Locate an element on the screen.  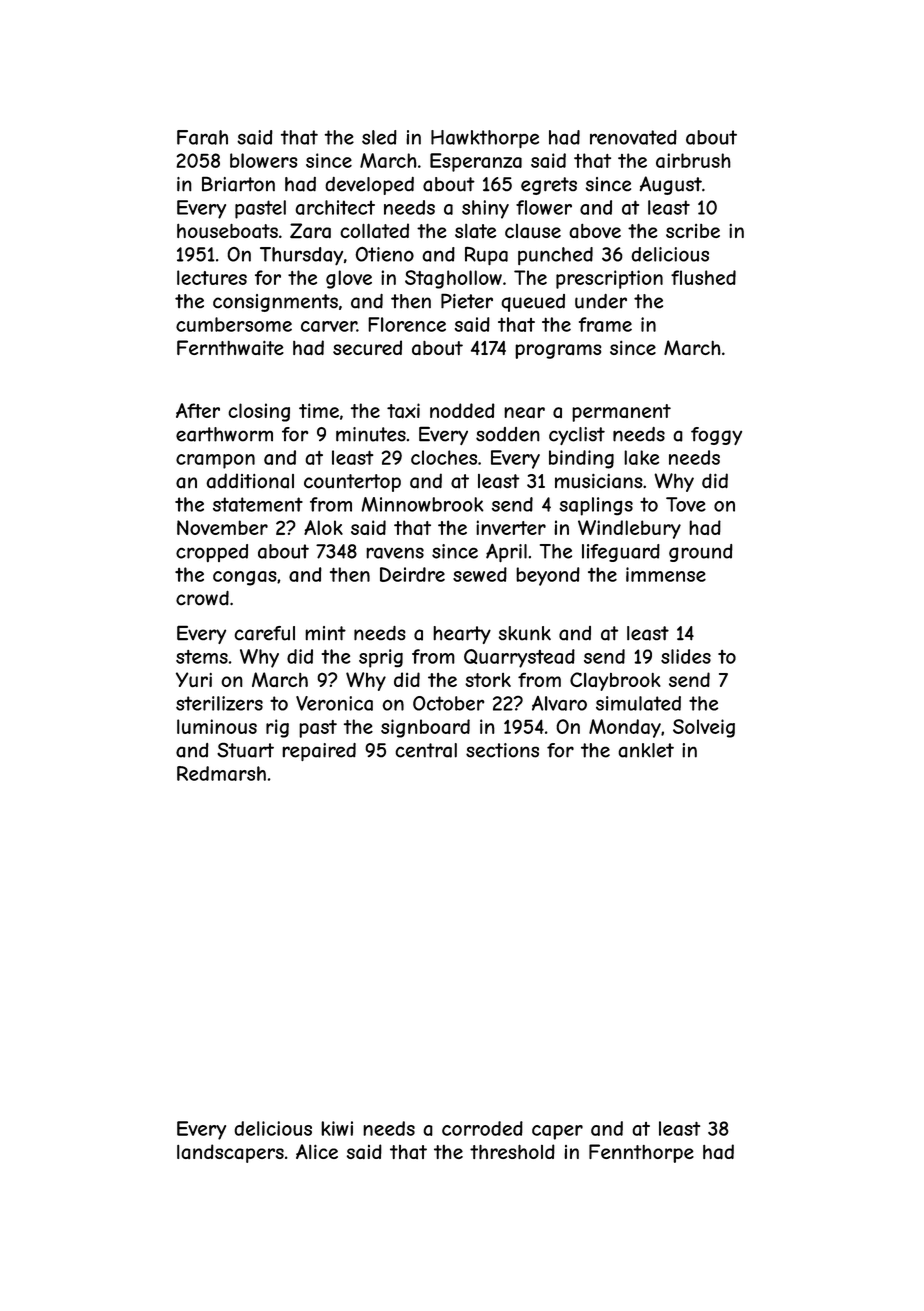
Hawkthorpe is located at coordinates (485, 139).
